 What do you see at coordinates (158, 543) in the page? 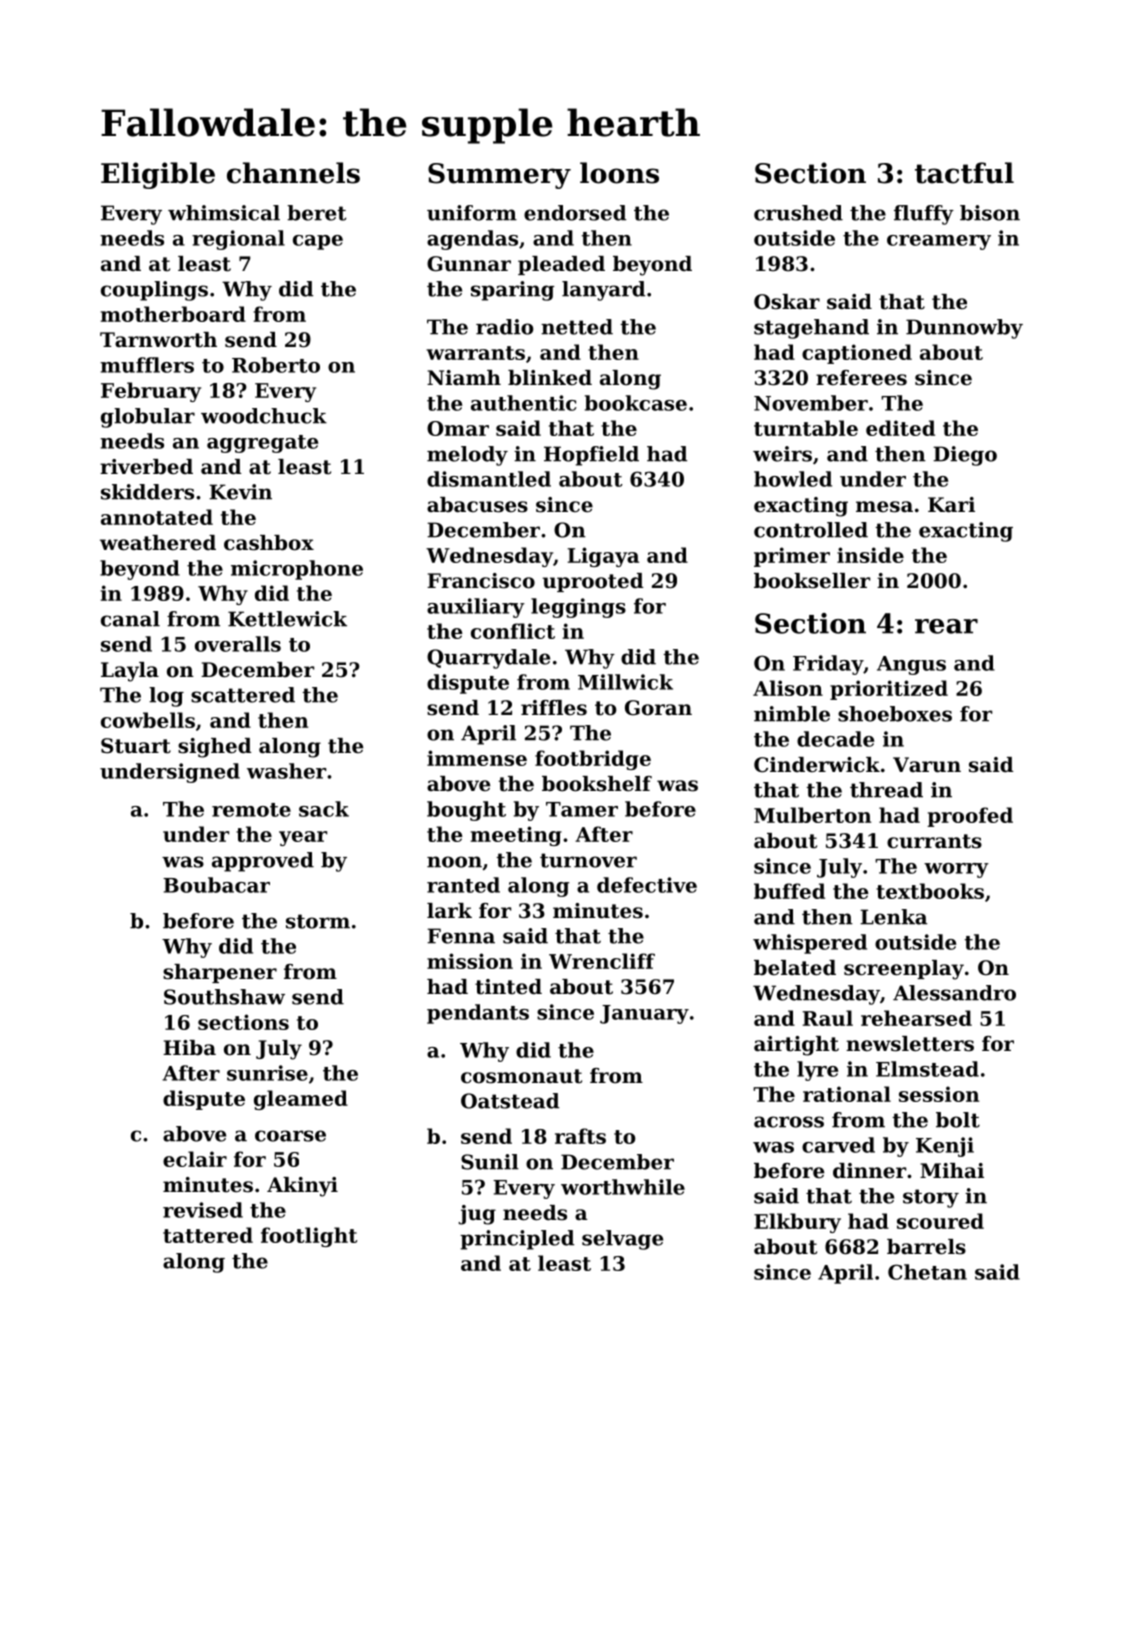
I see `weathered` at bounding box center [158, 543].
